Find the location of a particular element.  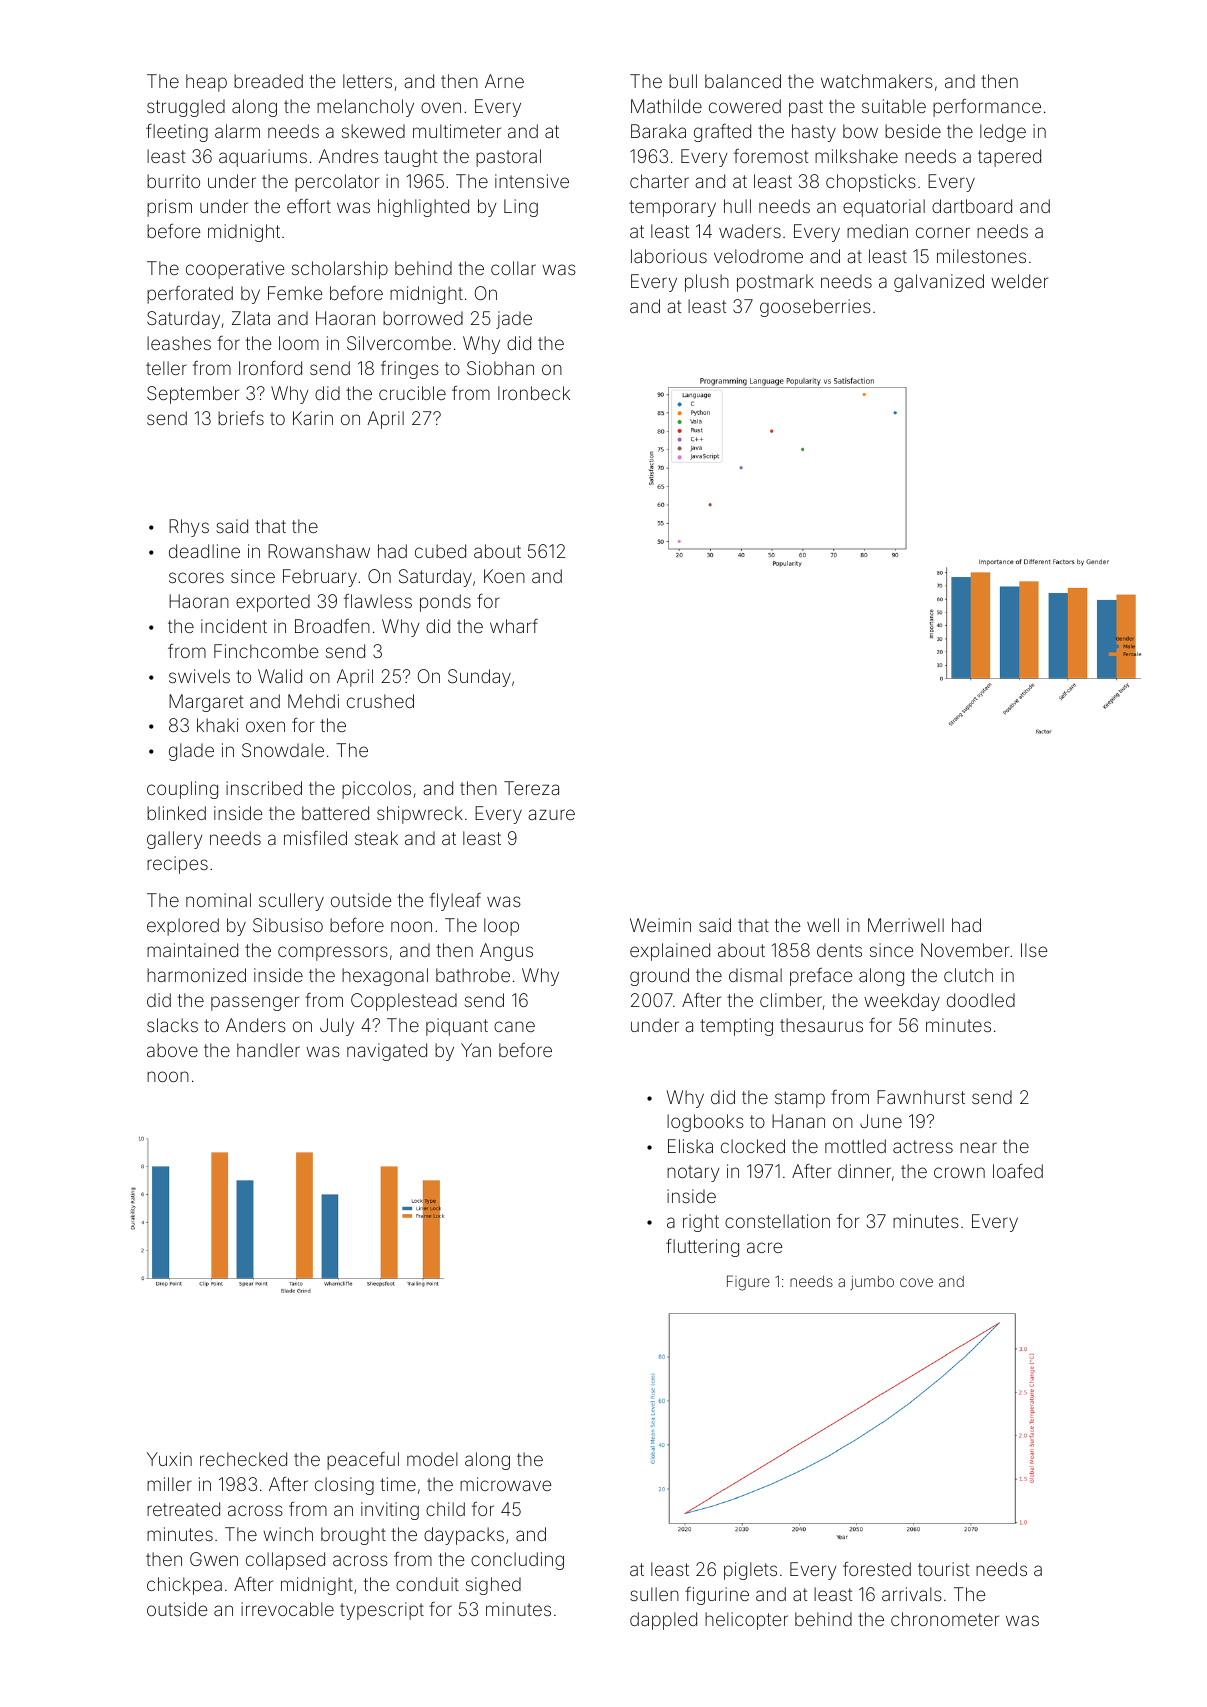

heap is located at coordinates (206, 83).
